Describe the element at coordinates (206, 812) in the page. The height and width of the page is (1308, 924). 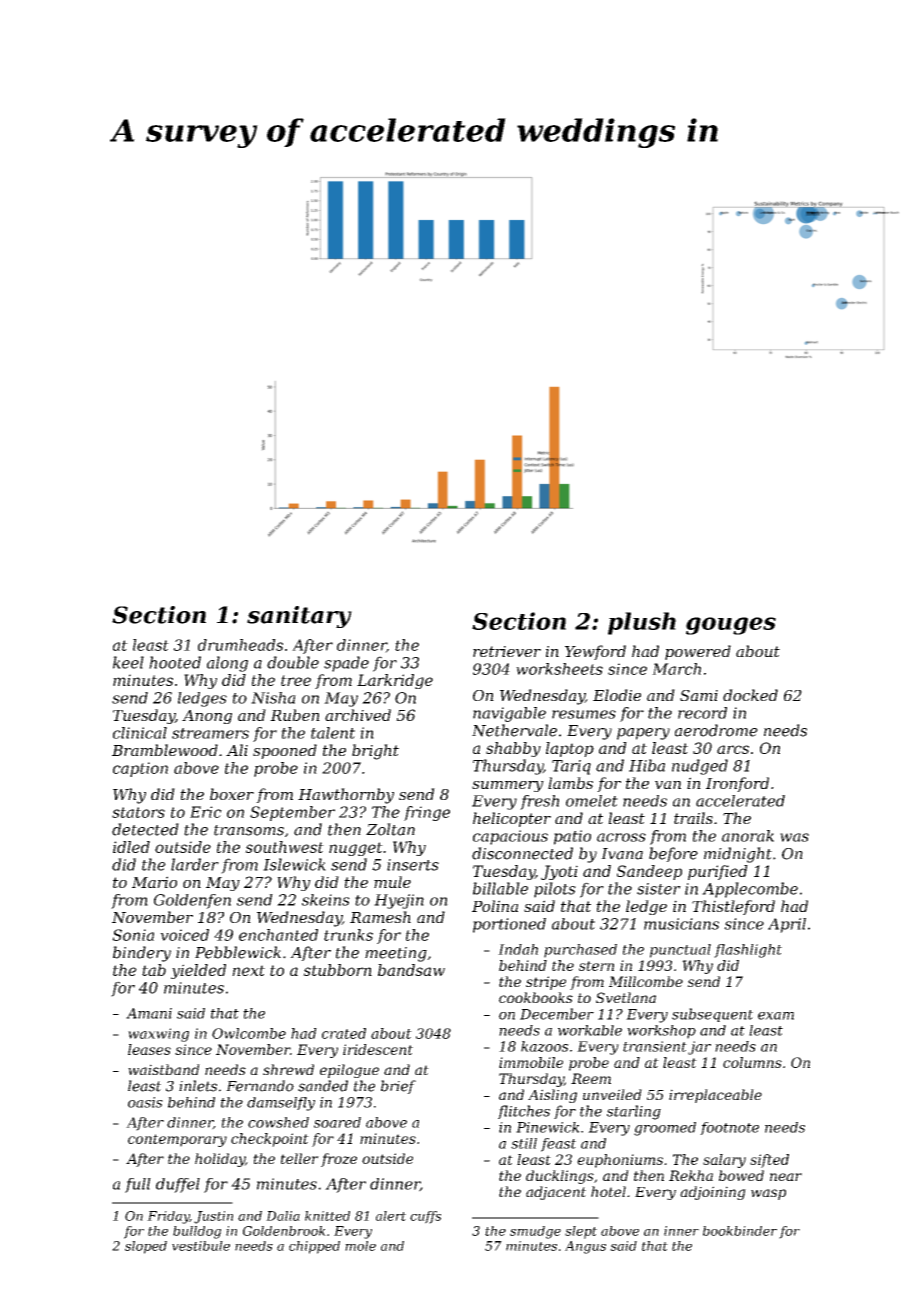
I see `Eric` at that location.
